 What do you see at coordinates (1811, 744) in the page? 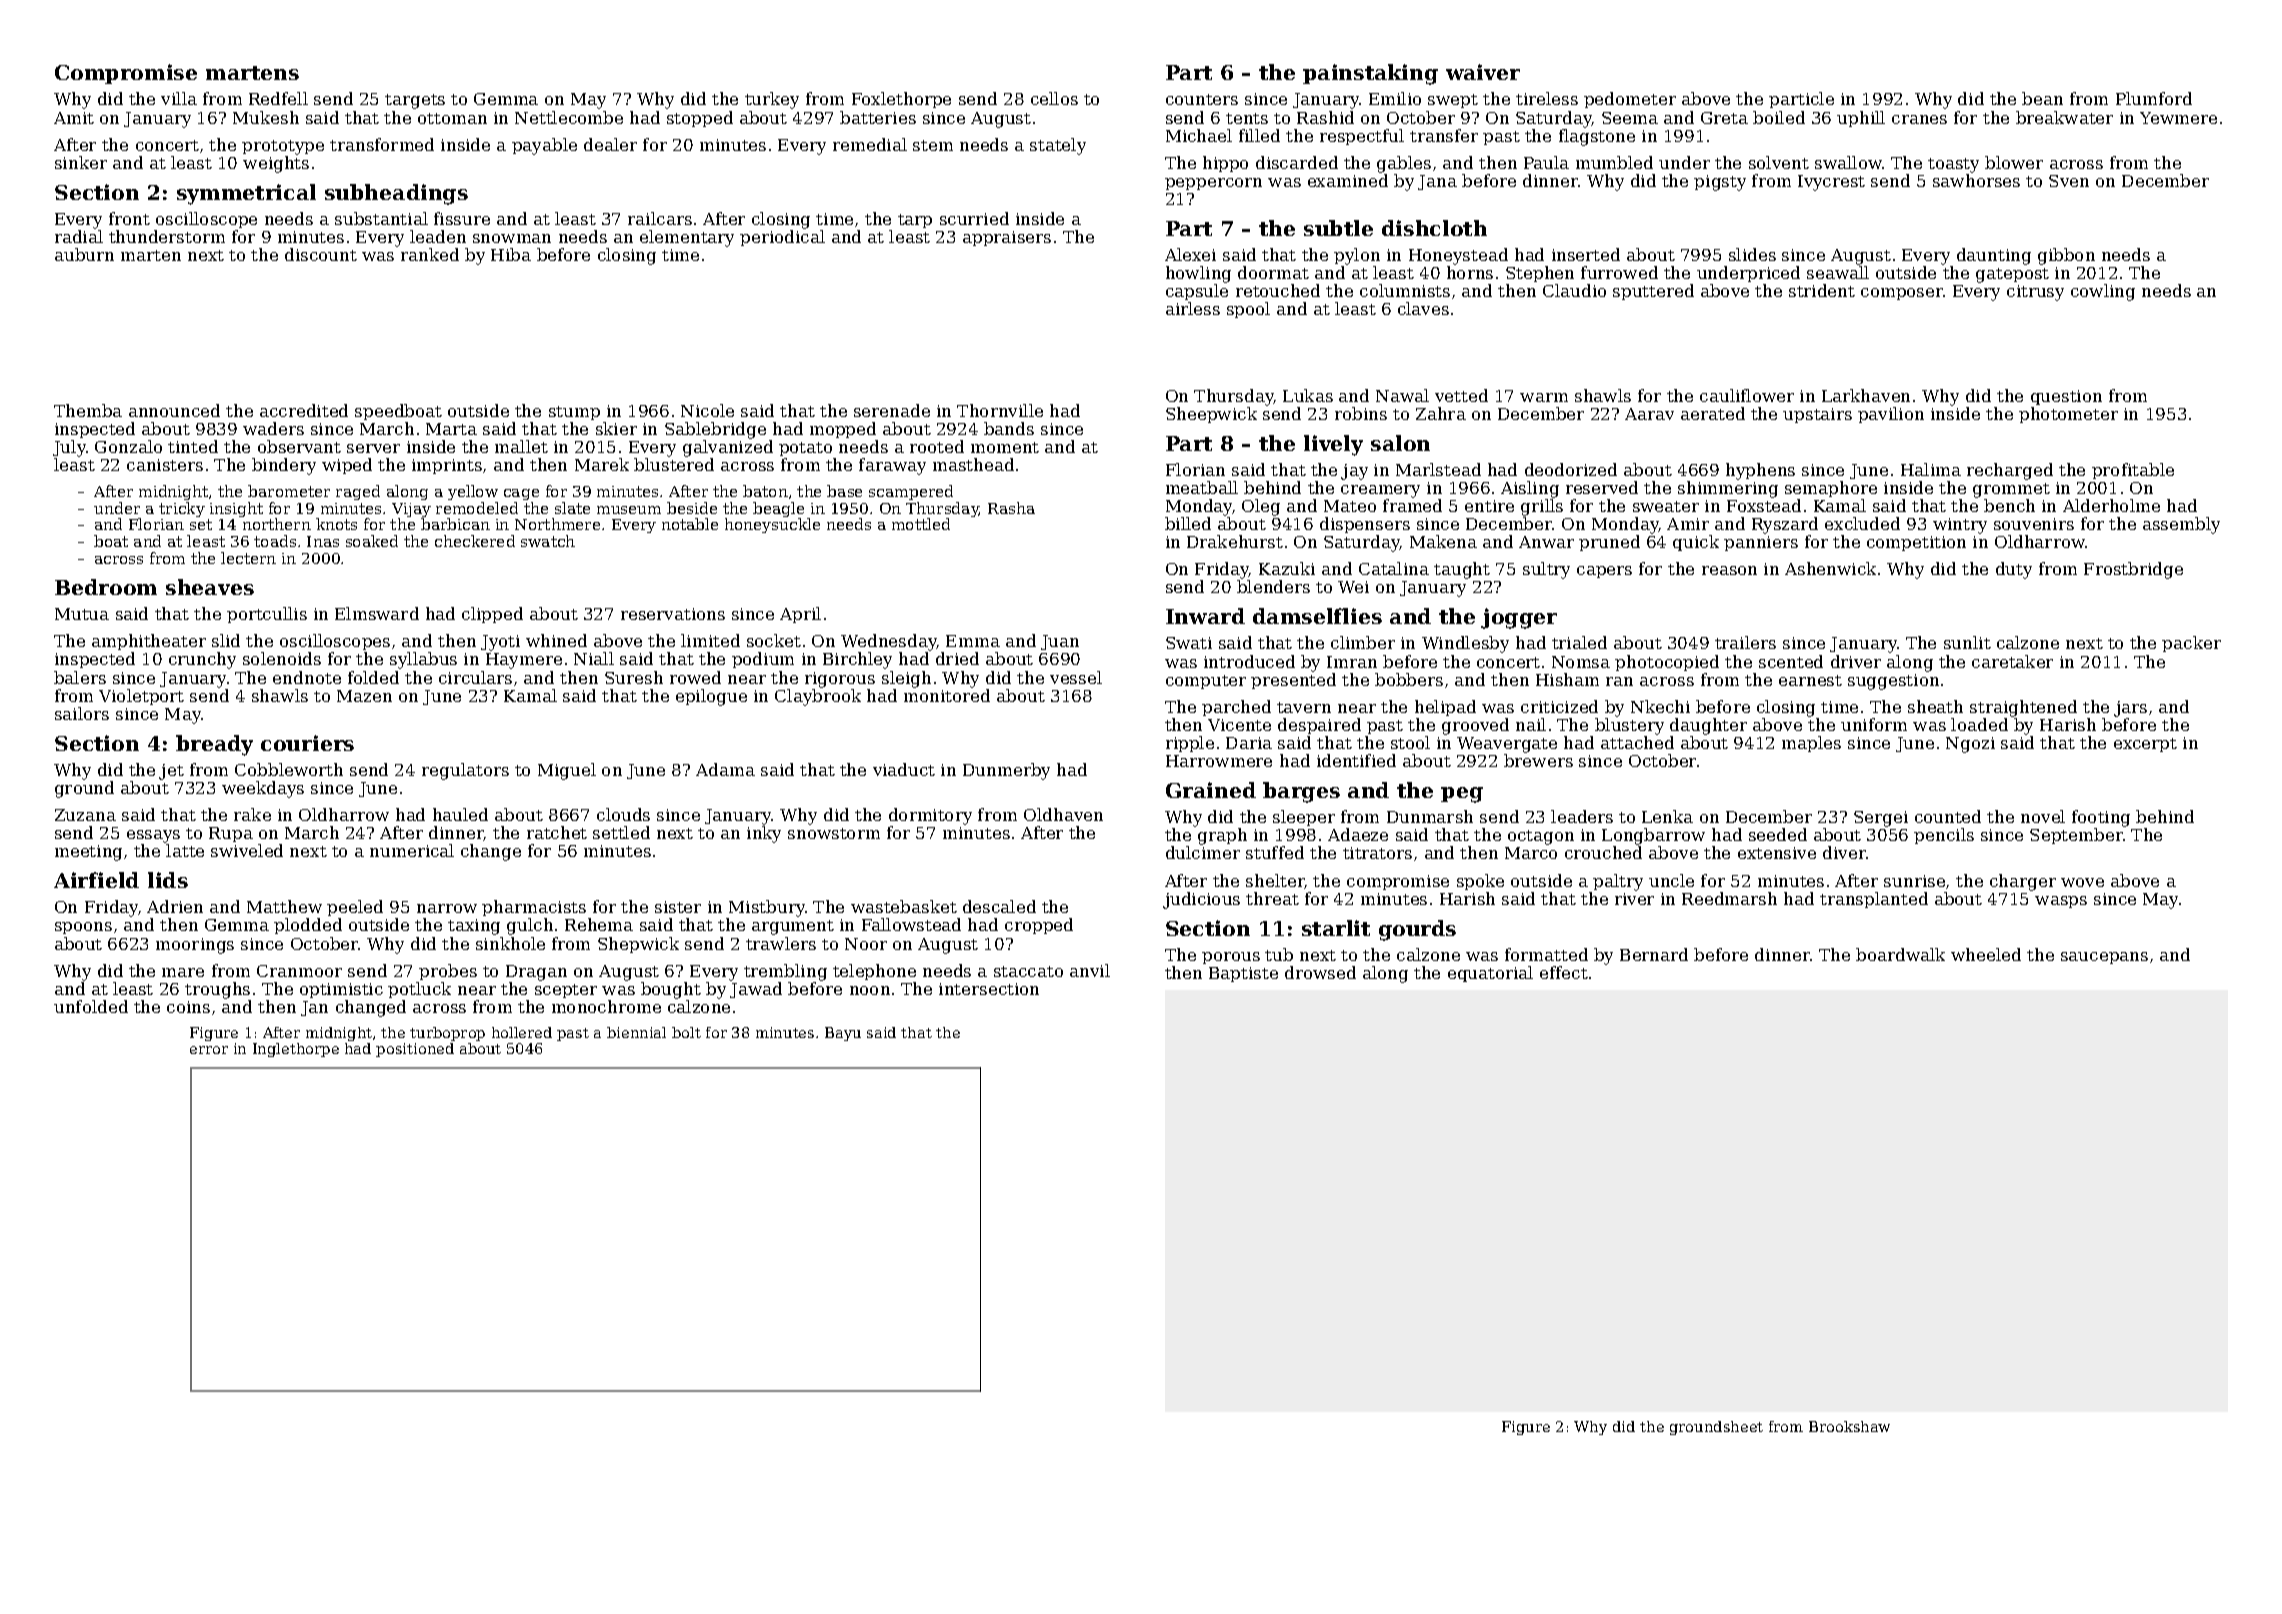
I see `maples` at bounding box center [1811, 744].
